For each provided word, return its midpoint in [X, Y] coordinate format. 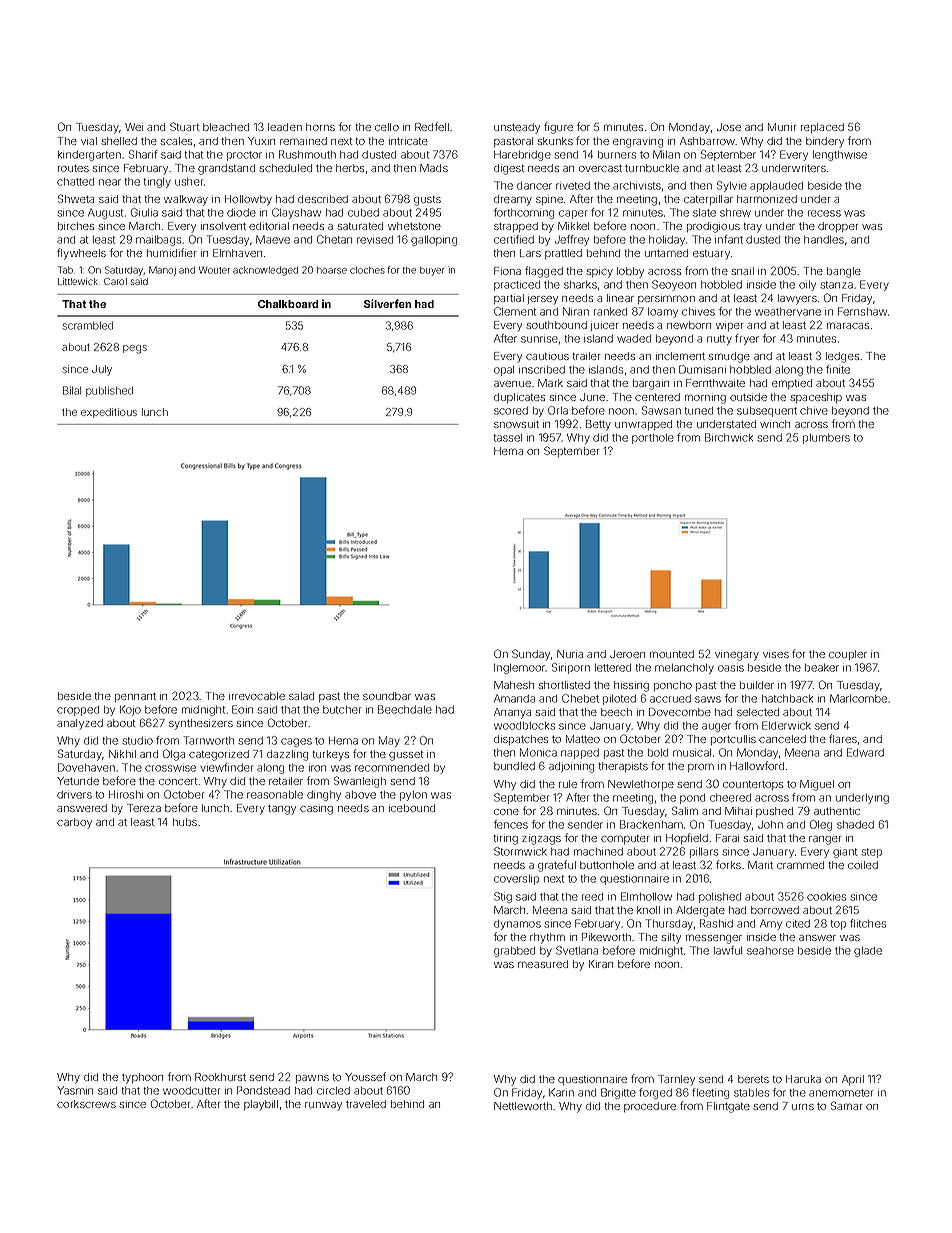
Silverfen [387, 303]
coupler [848, 655]
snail [742, 271]
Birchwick [729, 437]
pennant [135, 697]
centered [657, 397]
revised [375, 240]
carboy [74, 823]
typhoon [142, 1078]
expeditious [109, 413]
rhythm [547, 938]
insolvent [223, 226]
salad [301, 696]
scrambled [87, 326]
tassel [508, 438]
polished [720, 898]
